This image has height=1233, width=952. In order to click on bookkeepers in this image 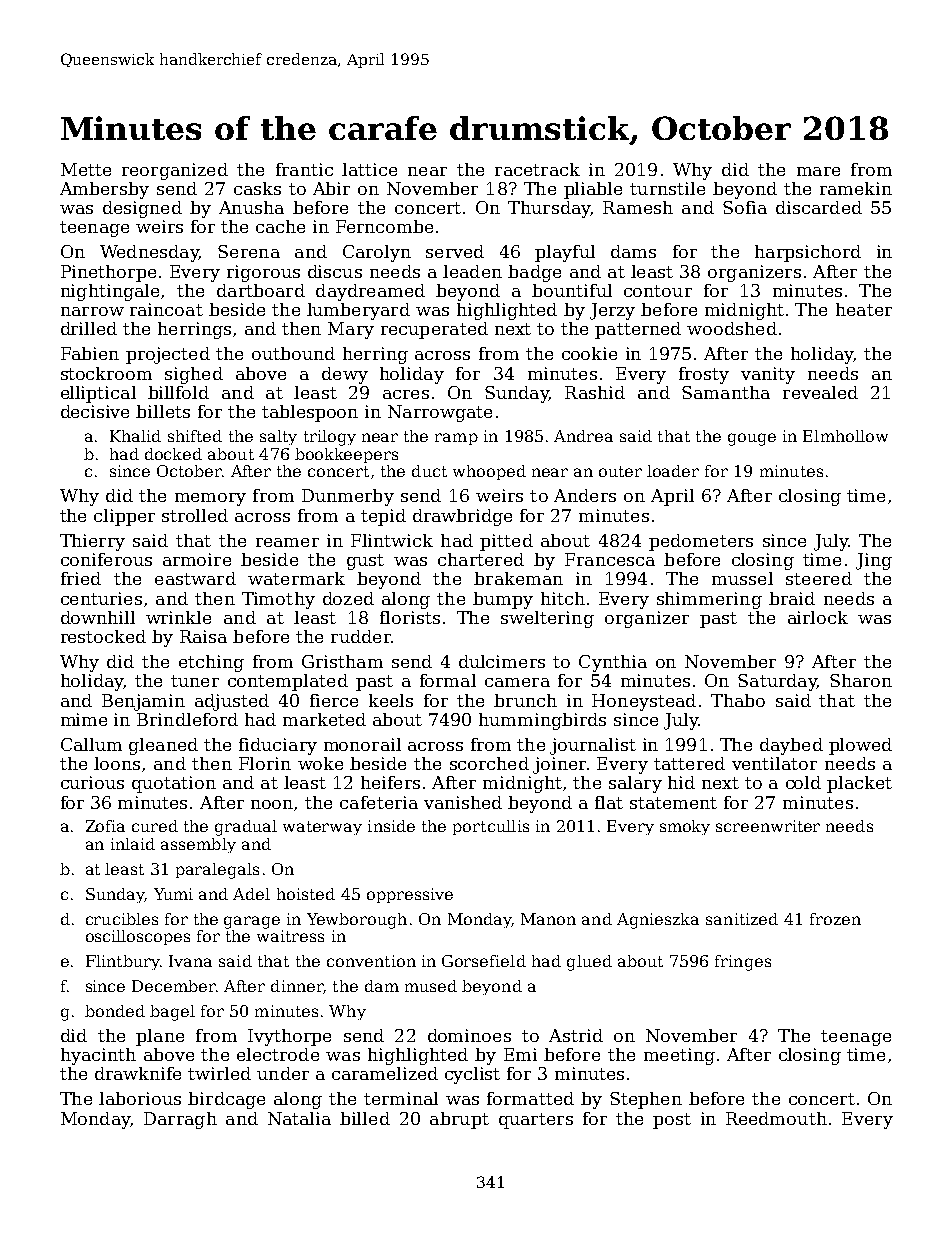, I will do `click(346, 455)`.
